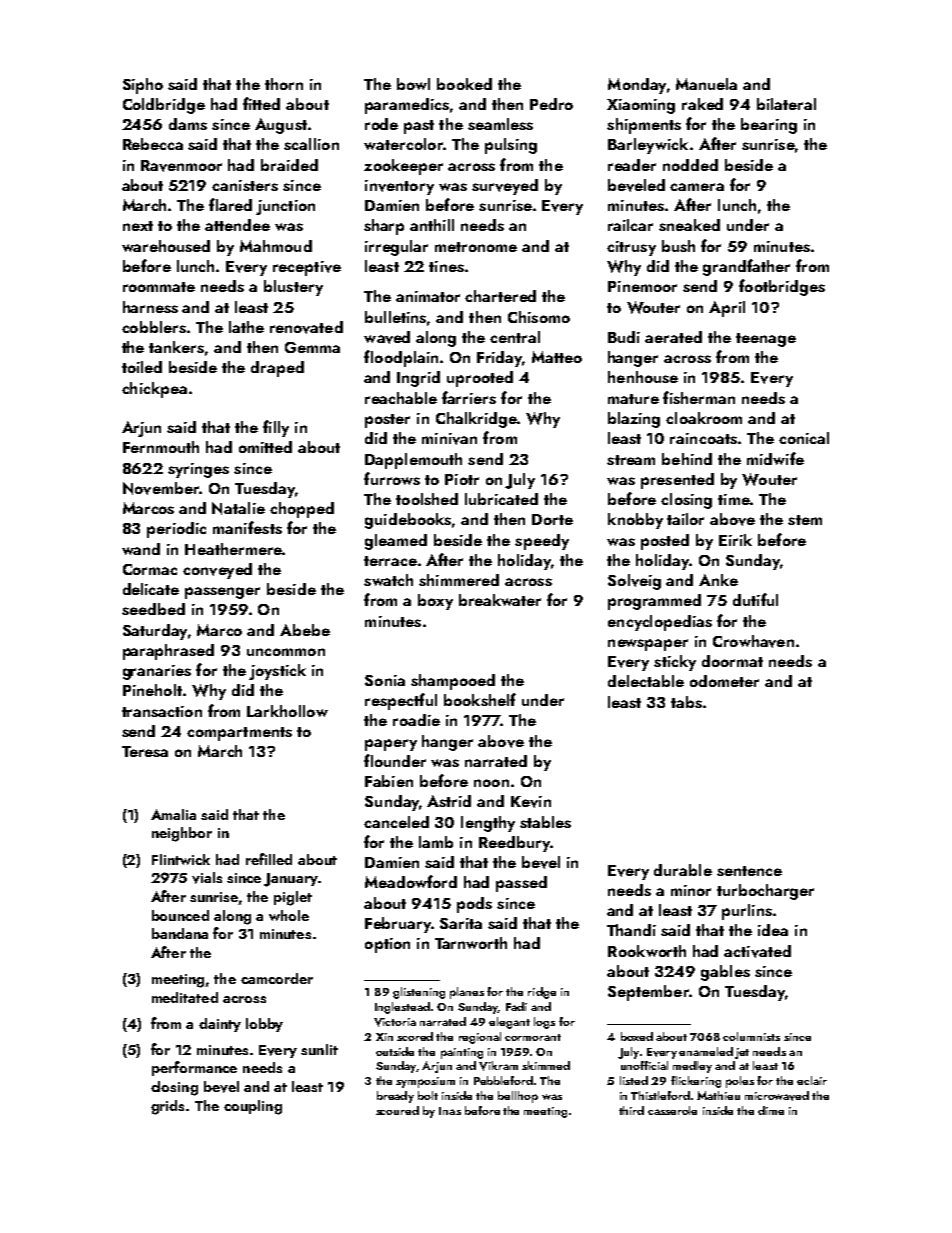 The image size is (952, 1233). I want to click on Eirik, so click(735, 540).
